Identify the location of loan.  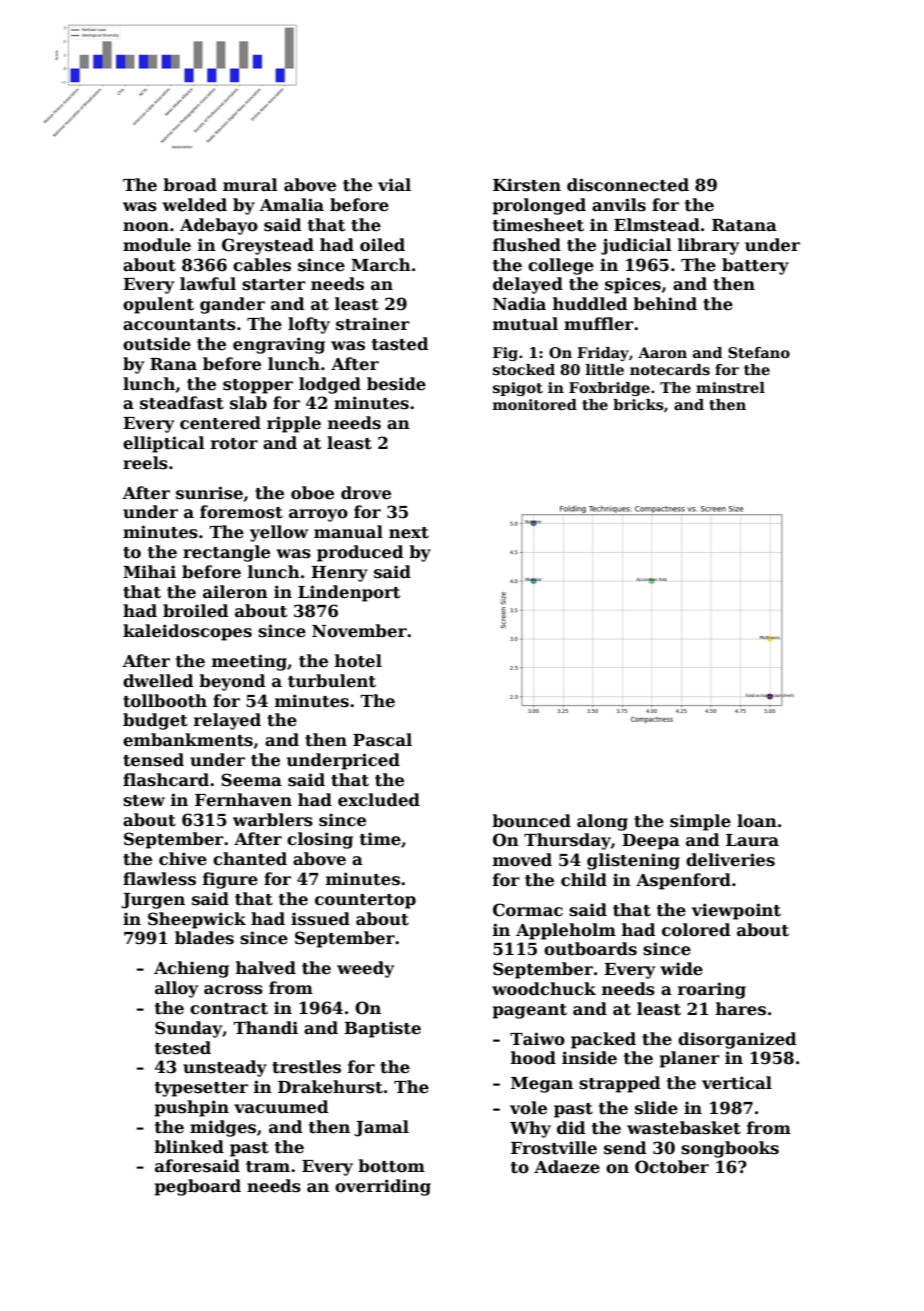
(757, 821).
